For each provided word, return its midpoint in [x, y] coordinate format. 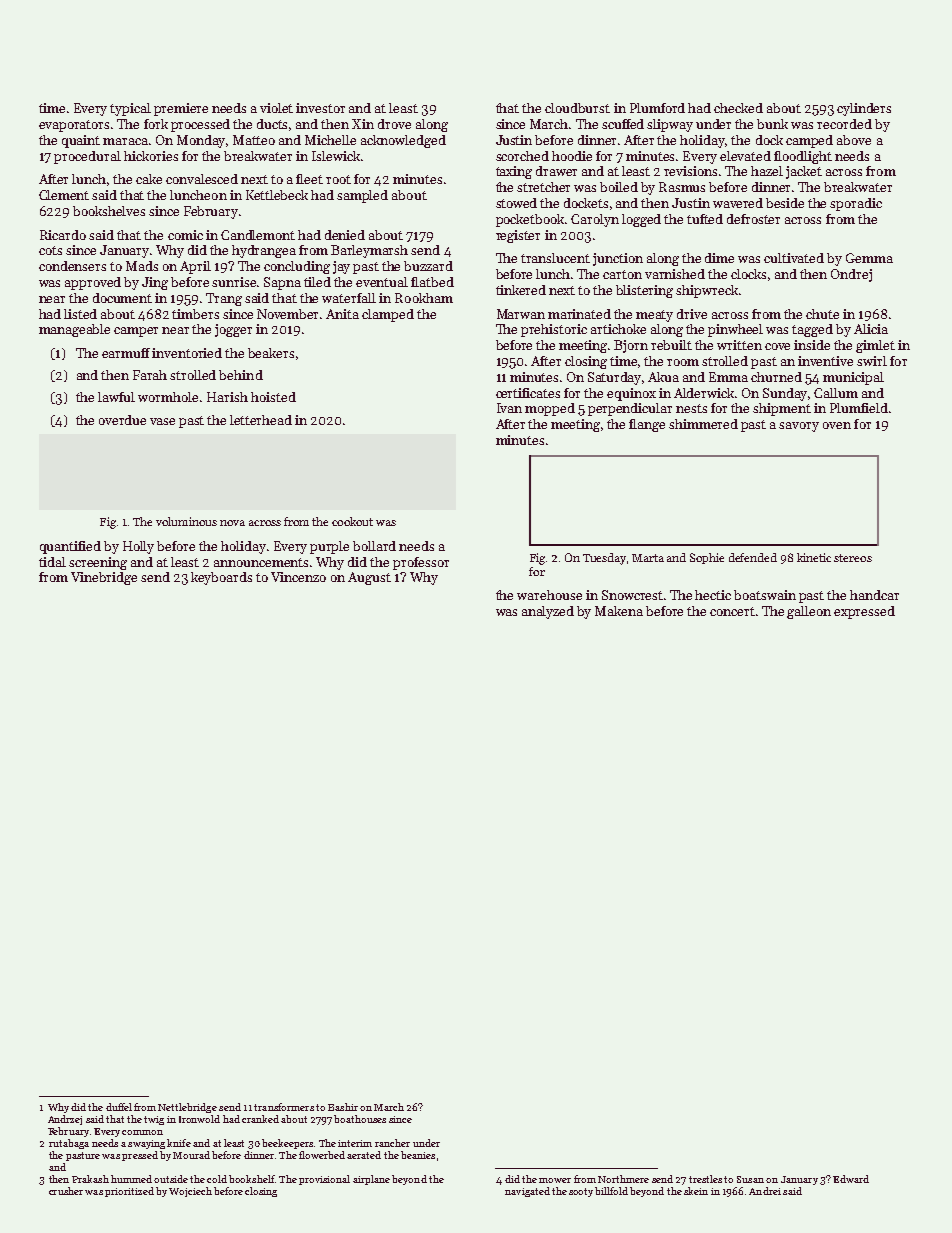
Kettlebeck [277, 195]
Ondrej [851, 275]
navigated [527, 1192]
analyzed [548, 612]
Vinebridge [104, 578]
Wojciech [190, 1192]
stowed [516, 203]
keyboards [221, 578]
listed [80, 314]
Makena [619, 611]
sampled [362, 196]
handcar [874, 595]
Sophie [707, 558]
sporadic [856, 204]
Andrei [765, 1191]
